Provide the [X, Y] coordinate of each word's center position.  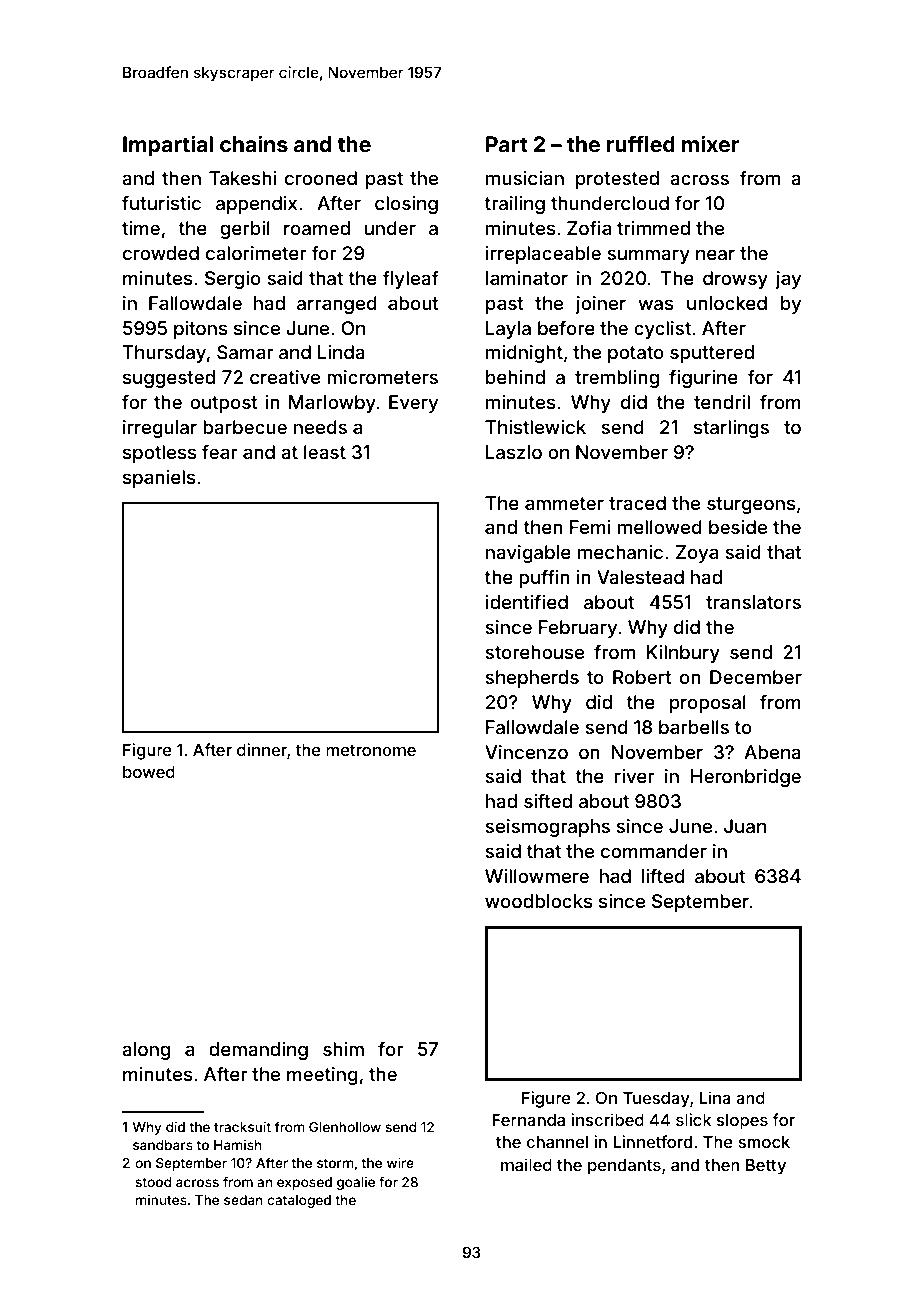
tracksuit [242, 1127]
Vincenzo [526, 752]
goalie [356, 1183]
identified [527, 601]
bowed [149, 772]
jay [788, 280]
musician [525, 178]
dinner [262, 749]
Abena [772, 752]
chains [254, 143]
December [756, 677]
